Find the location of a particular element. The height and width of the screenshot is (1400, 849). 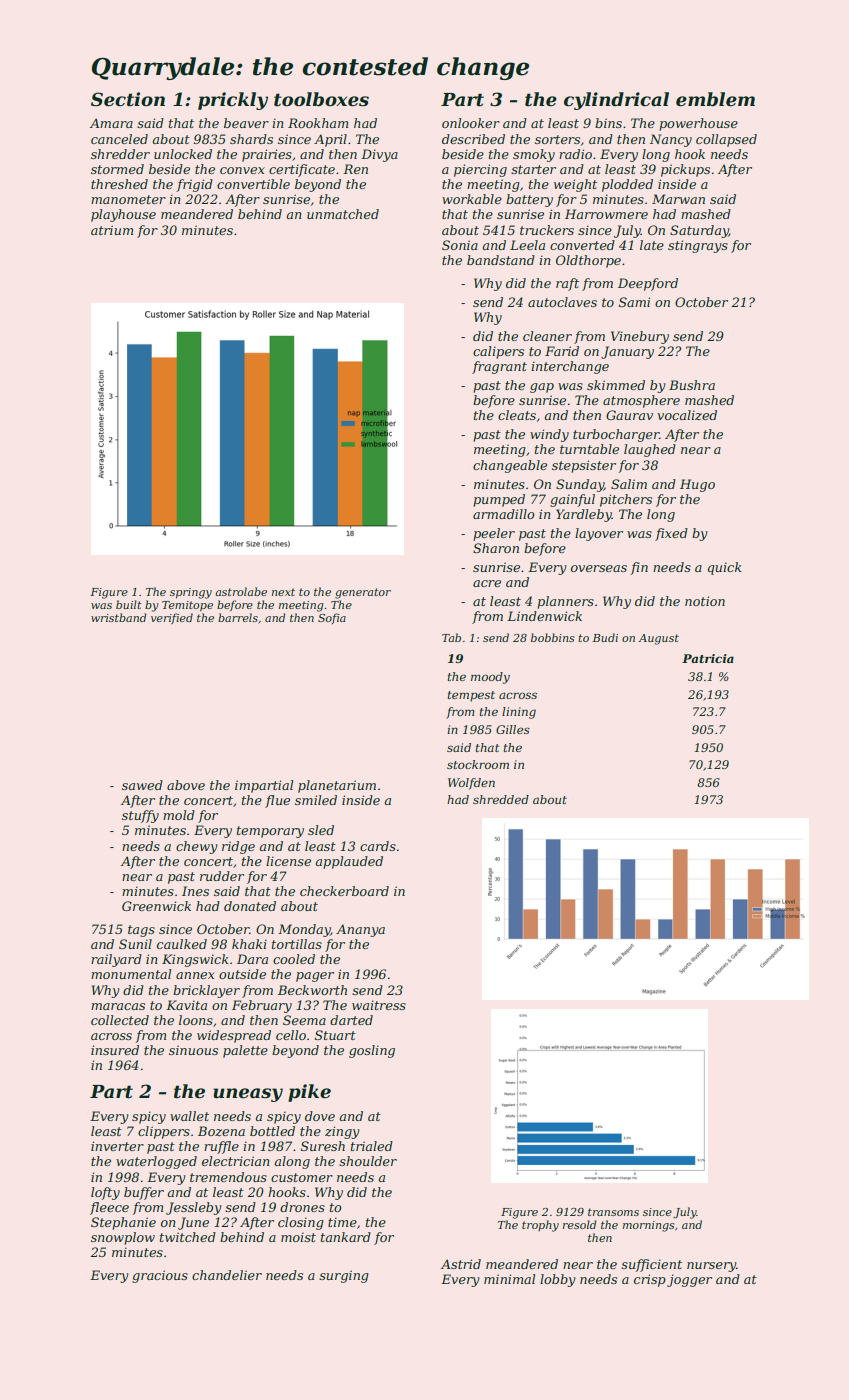

springy is located at coordinates (191, 593).
